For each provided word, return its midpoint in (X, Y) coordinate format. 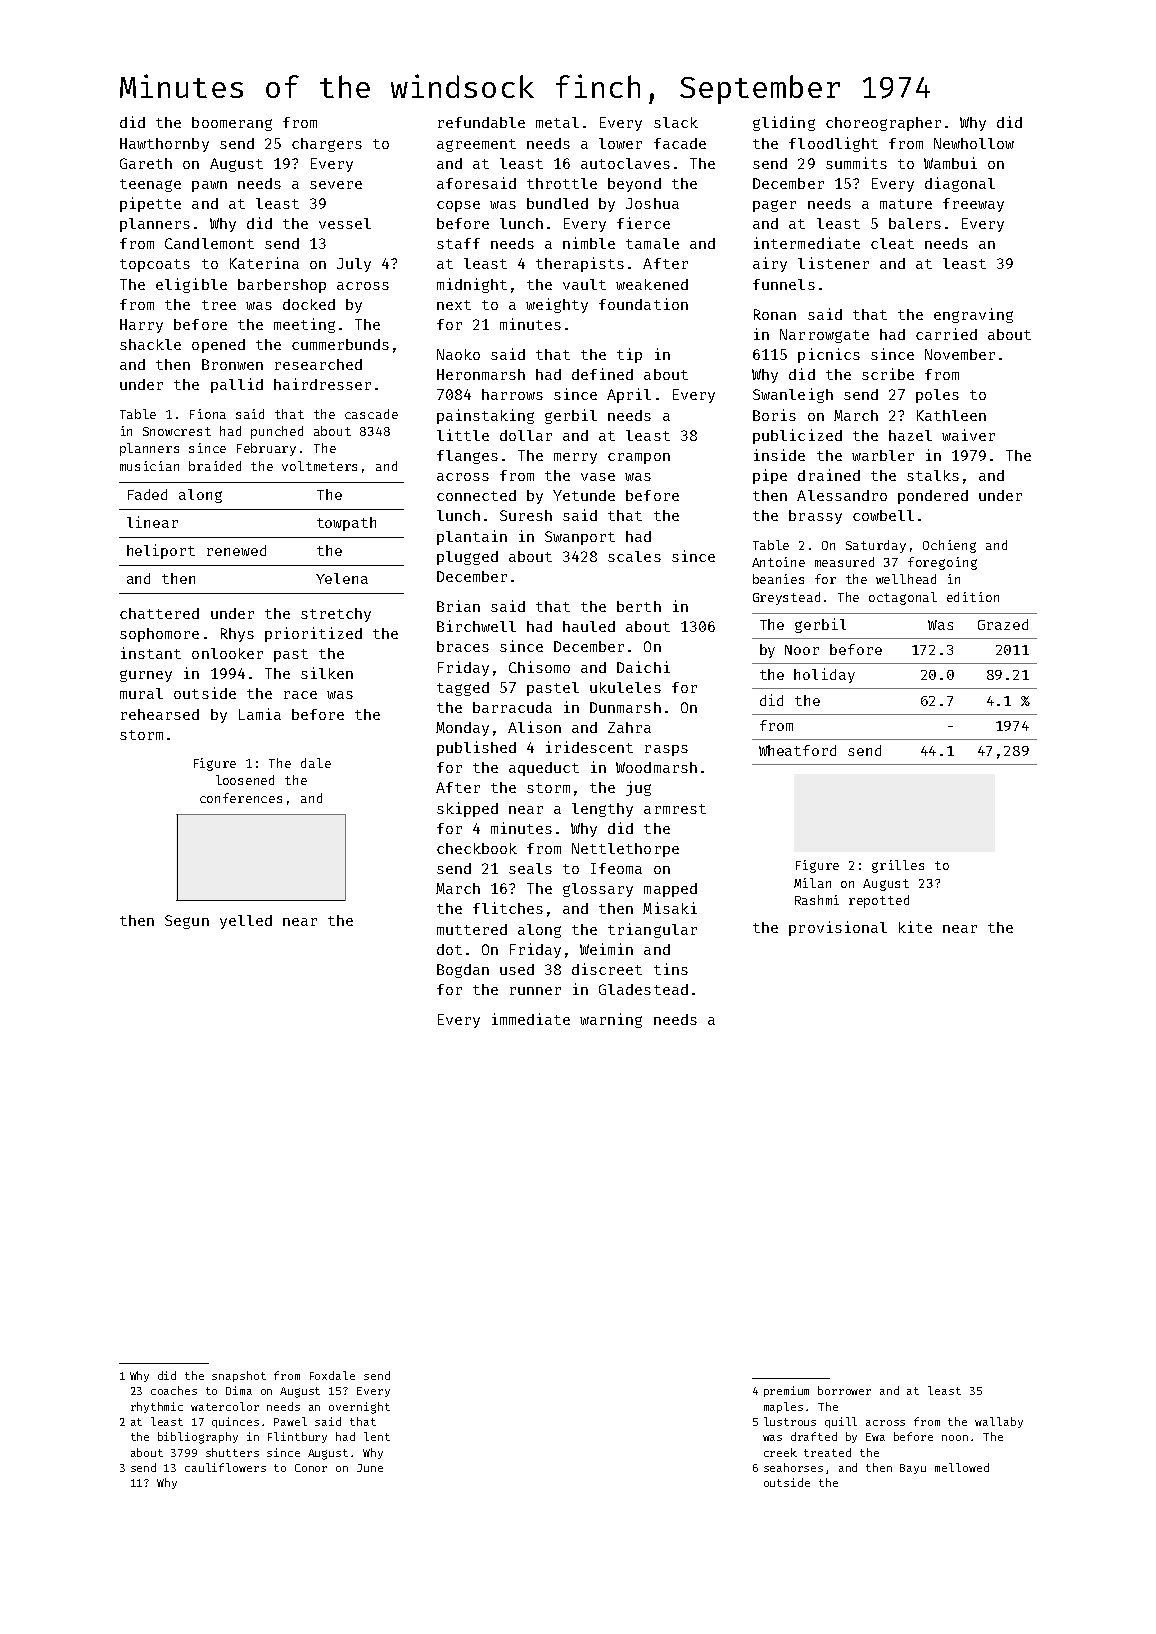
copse (458, 206)
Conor (311, 1468)
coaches (174, 1390)
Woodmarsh (656, 767)
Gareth (146, 163)
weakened (652, 284)
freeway (973, 205)
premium (786, 1391)
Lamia (260, 714)
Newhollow (974, 143)
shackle (150, 344)
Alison (534, 727)
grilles (898, 866)
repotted (879, 901)
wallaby (999, 1422)
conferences (241, 798)
